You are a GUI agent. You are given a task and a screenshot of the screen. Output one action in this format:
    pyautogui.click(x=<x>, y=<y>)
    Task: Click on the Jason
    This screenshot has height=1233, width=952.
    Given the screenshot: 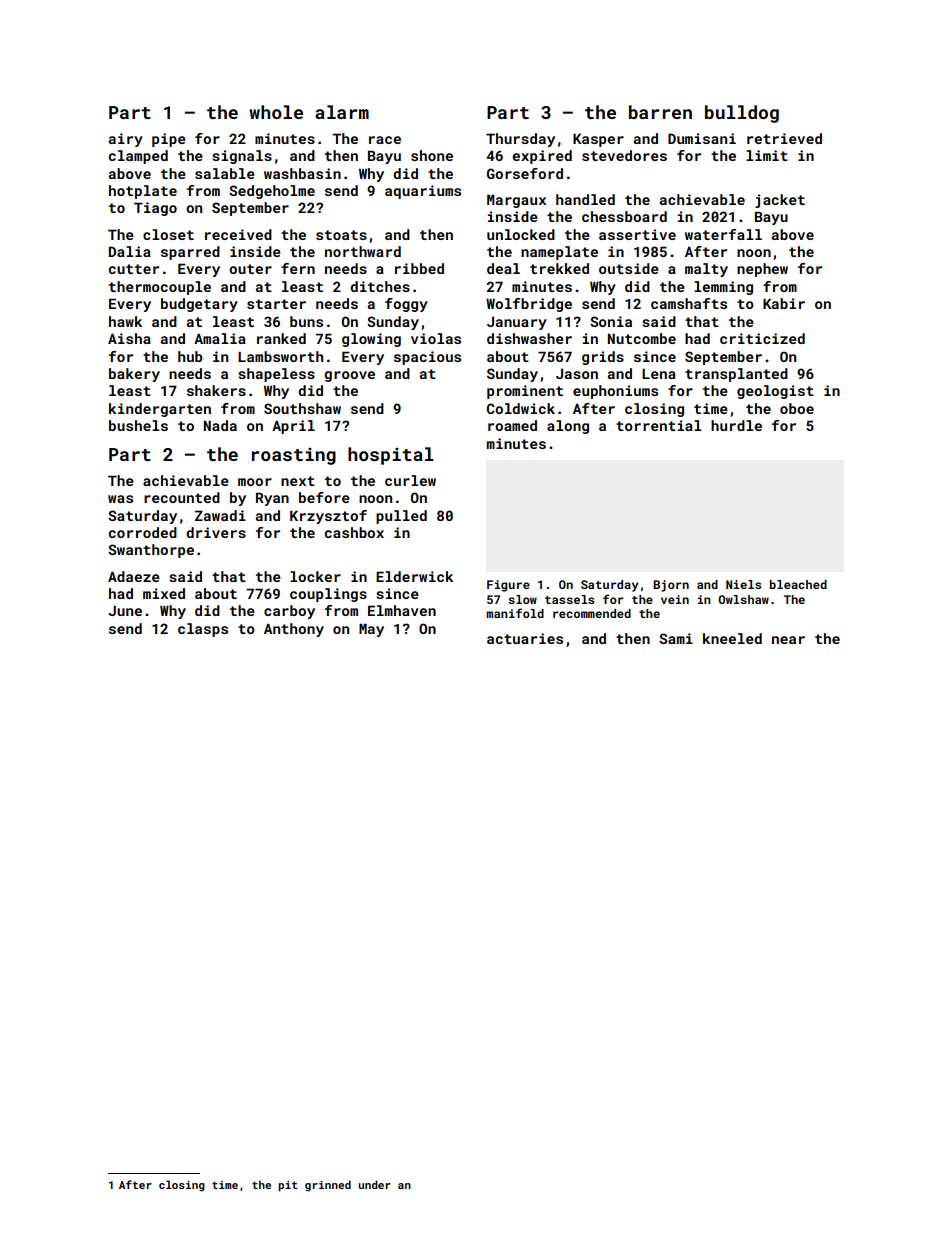 What is the action you would take?
    pyautogui.click(x=577, y=374)
